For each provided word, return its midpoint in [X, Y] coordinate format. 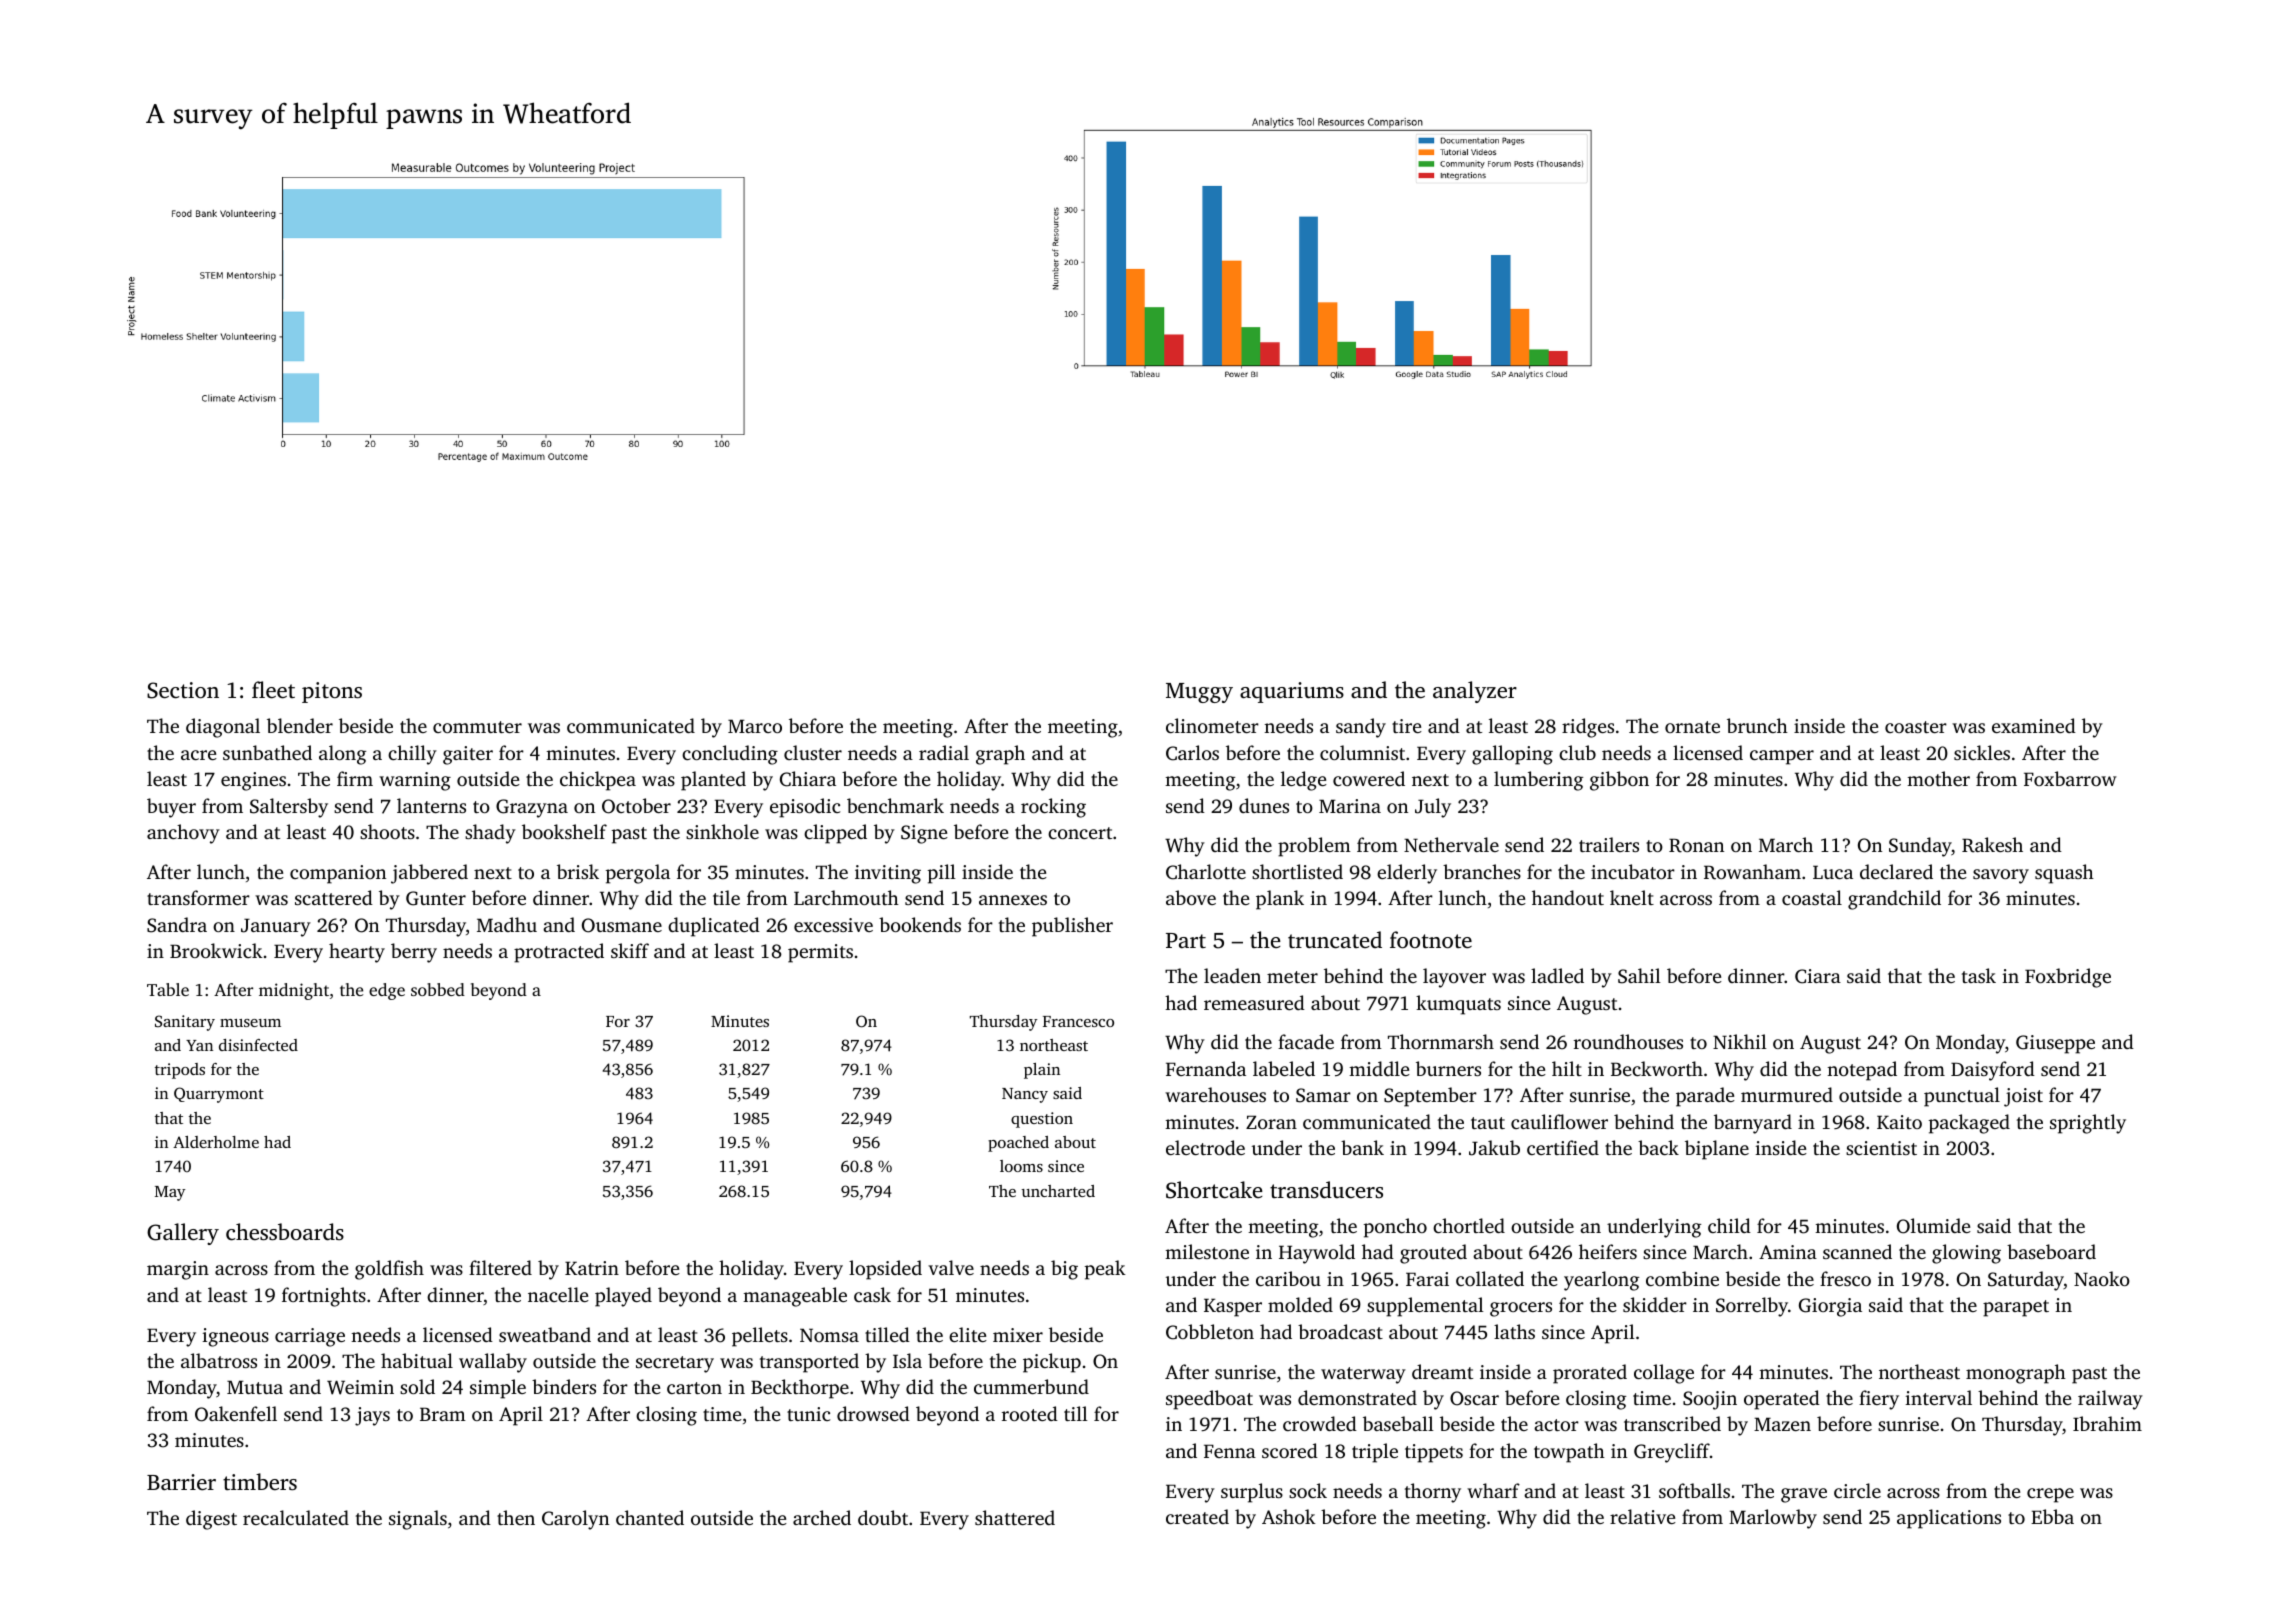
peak [1105, 1270]
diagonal [223, 728]
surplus [1252, 1493]
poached [1018, 1144]
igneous [235, 1337]
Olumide [1934, 1226]
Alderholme [216, 1142]
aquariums [1292, 692]
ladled [1557, 975]
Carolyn [575, 1520]
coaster [1916, 727]
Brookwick [216, 950]
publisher [1072, 927]
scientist [1881, 1148]
